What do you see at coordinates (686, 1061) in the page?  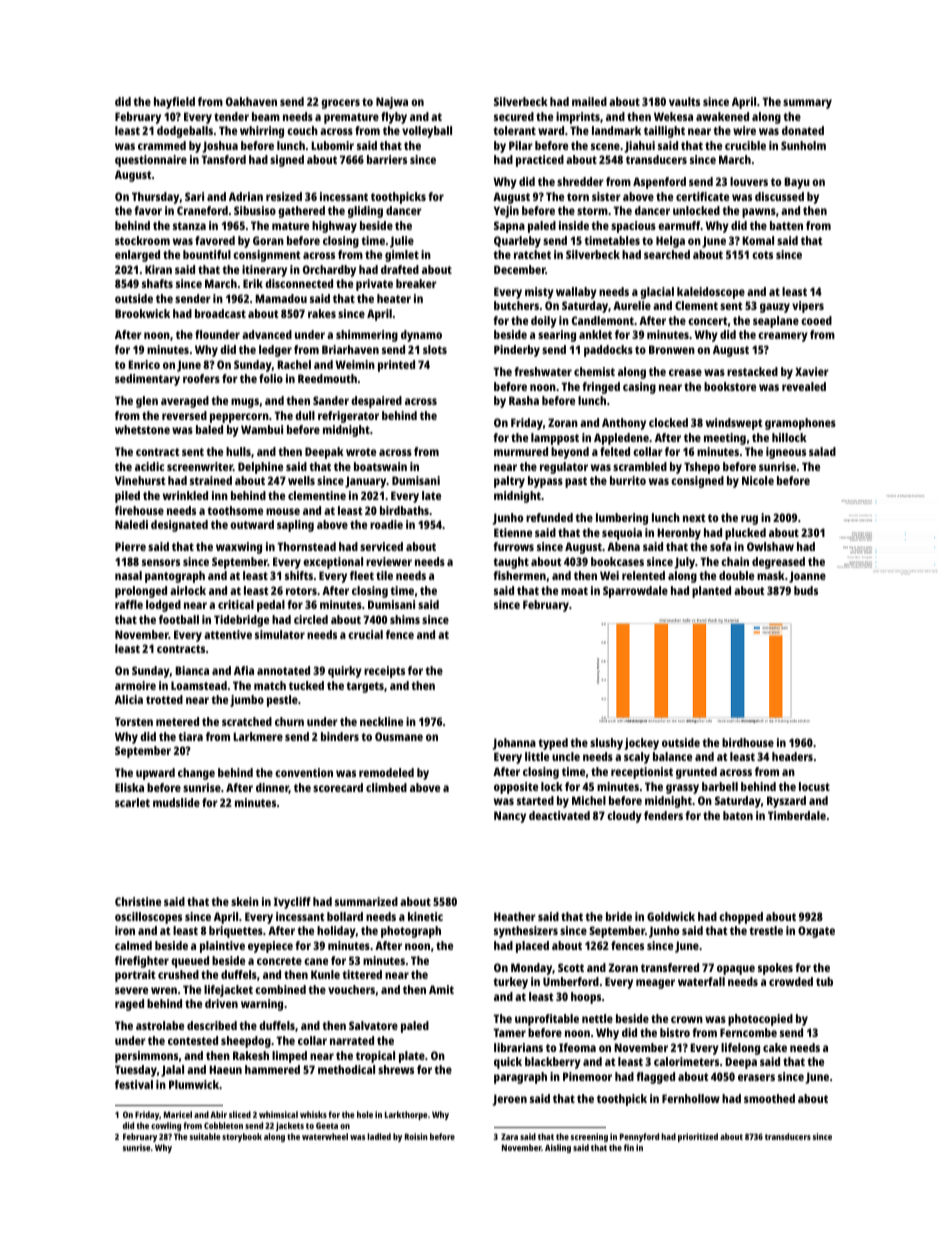 I see `calorimeters` at bounding box center [686, 1061].
